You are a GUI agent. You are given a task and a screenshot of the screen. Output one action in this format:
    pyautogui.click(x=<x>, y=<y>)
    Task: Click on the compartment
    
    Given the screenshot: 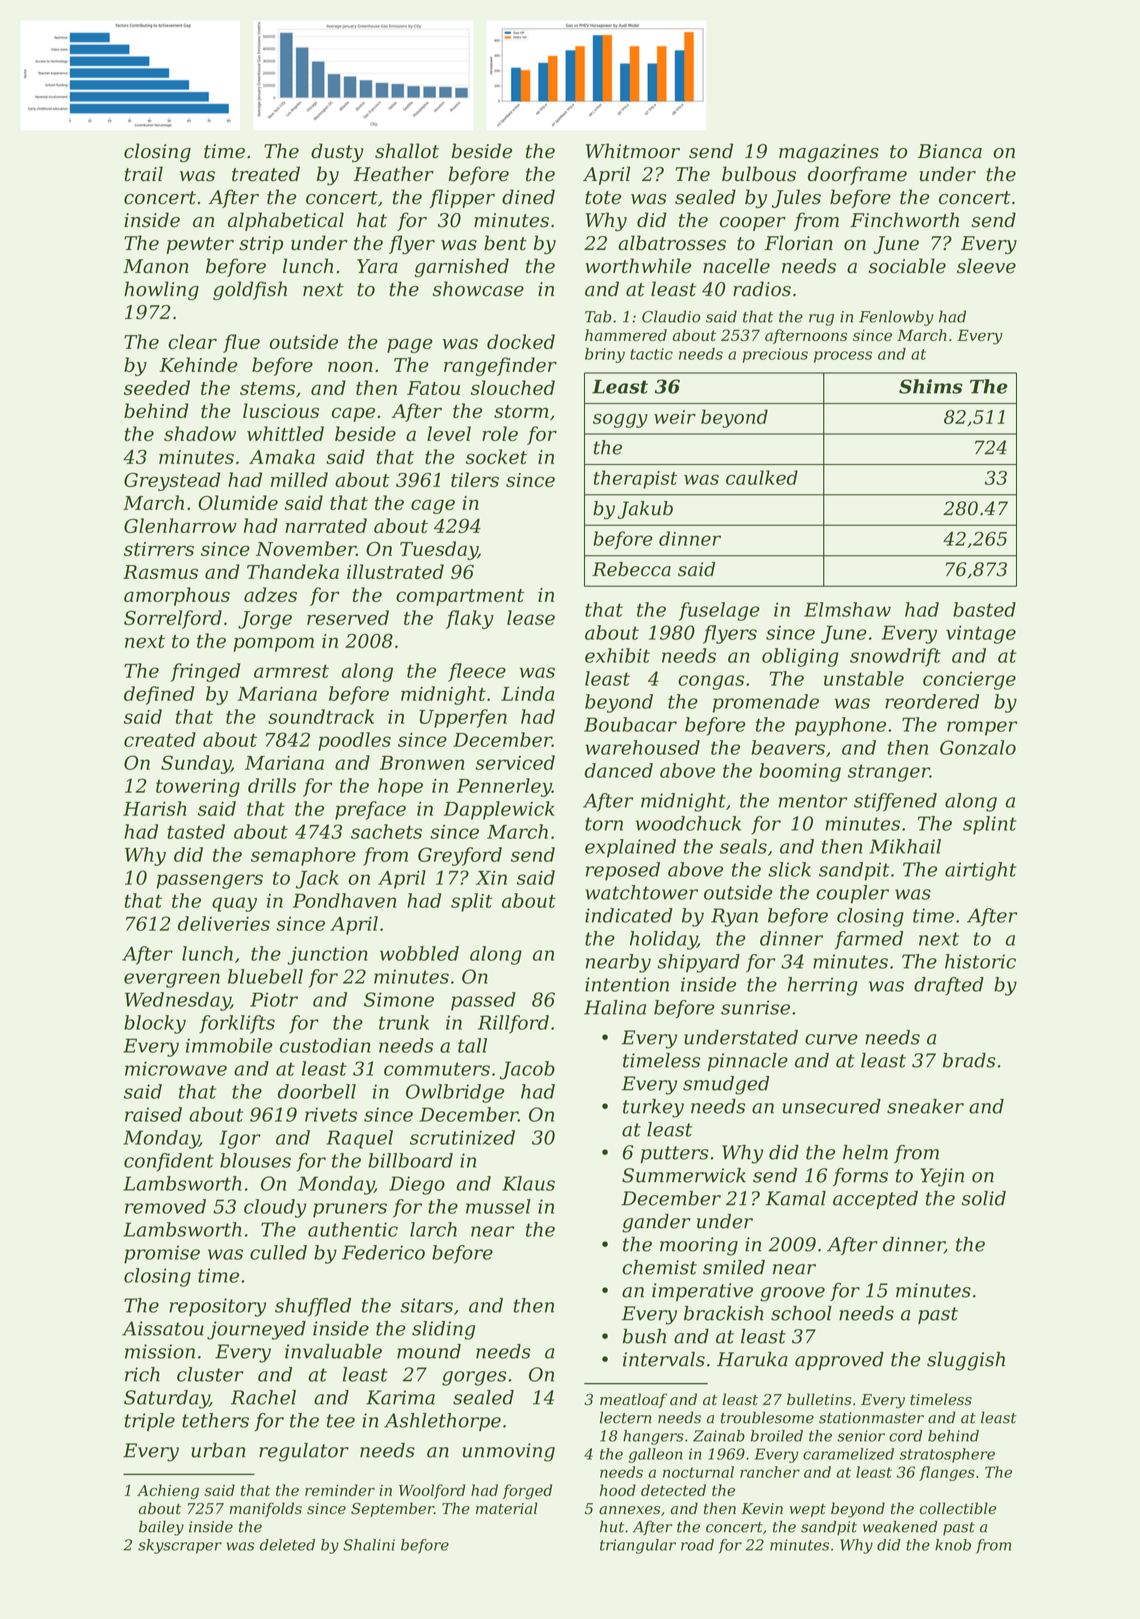 What is the action you would take?
    pyautogui.click(x=460, y=597)
